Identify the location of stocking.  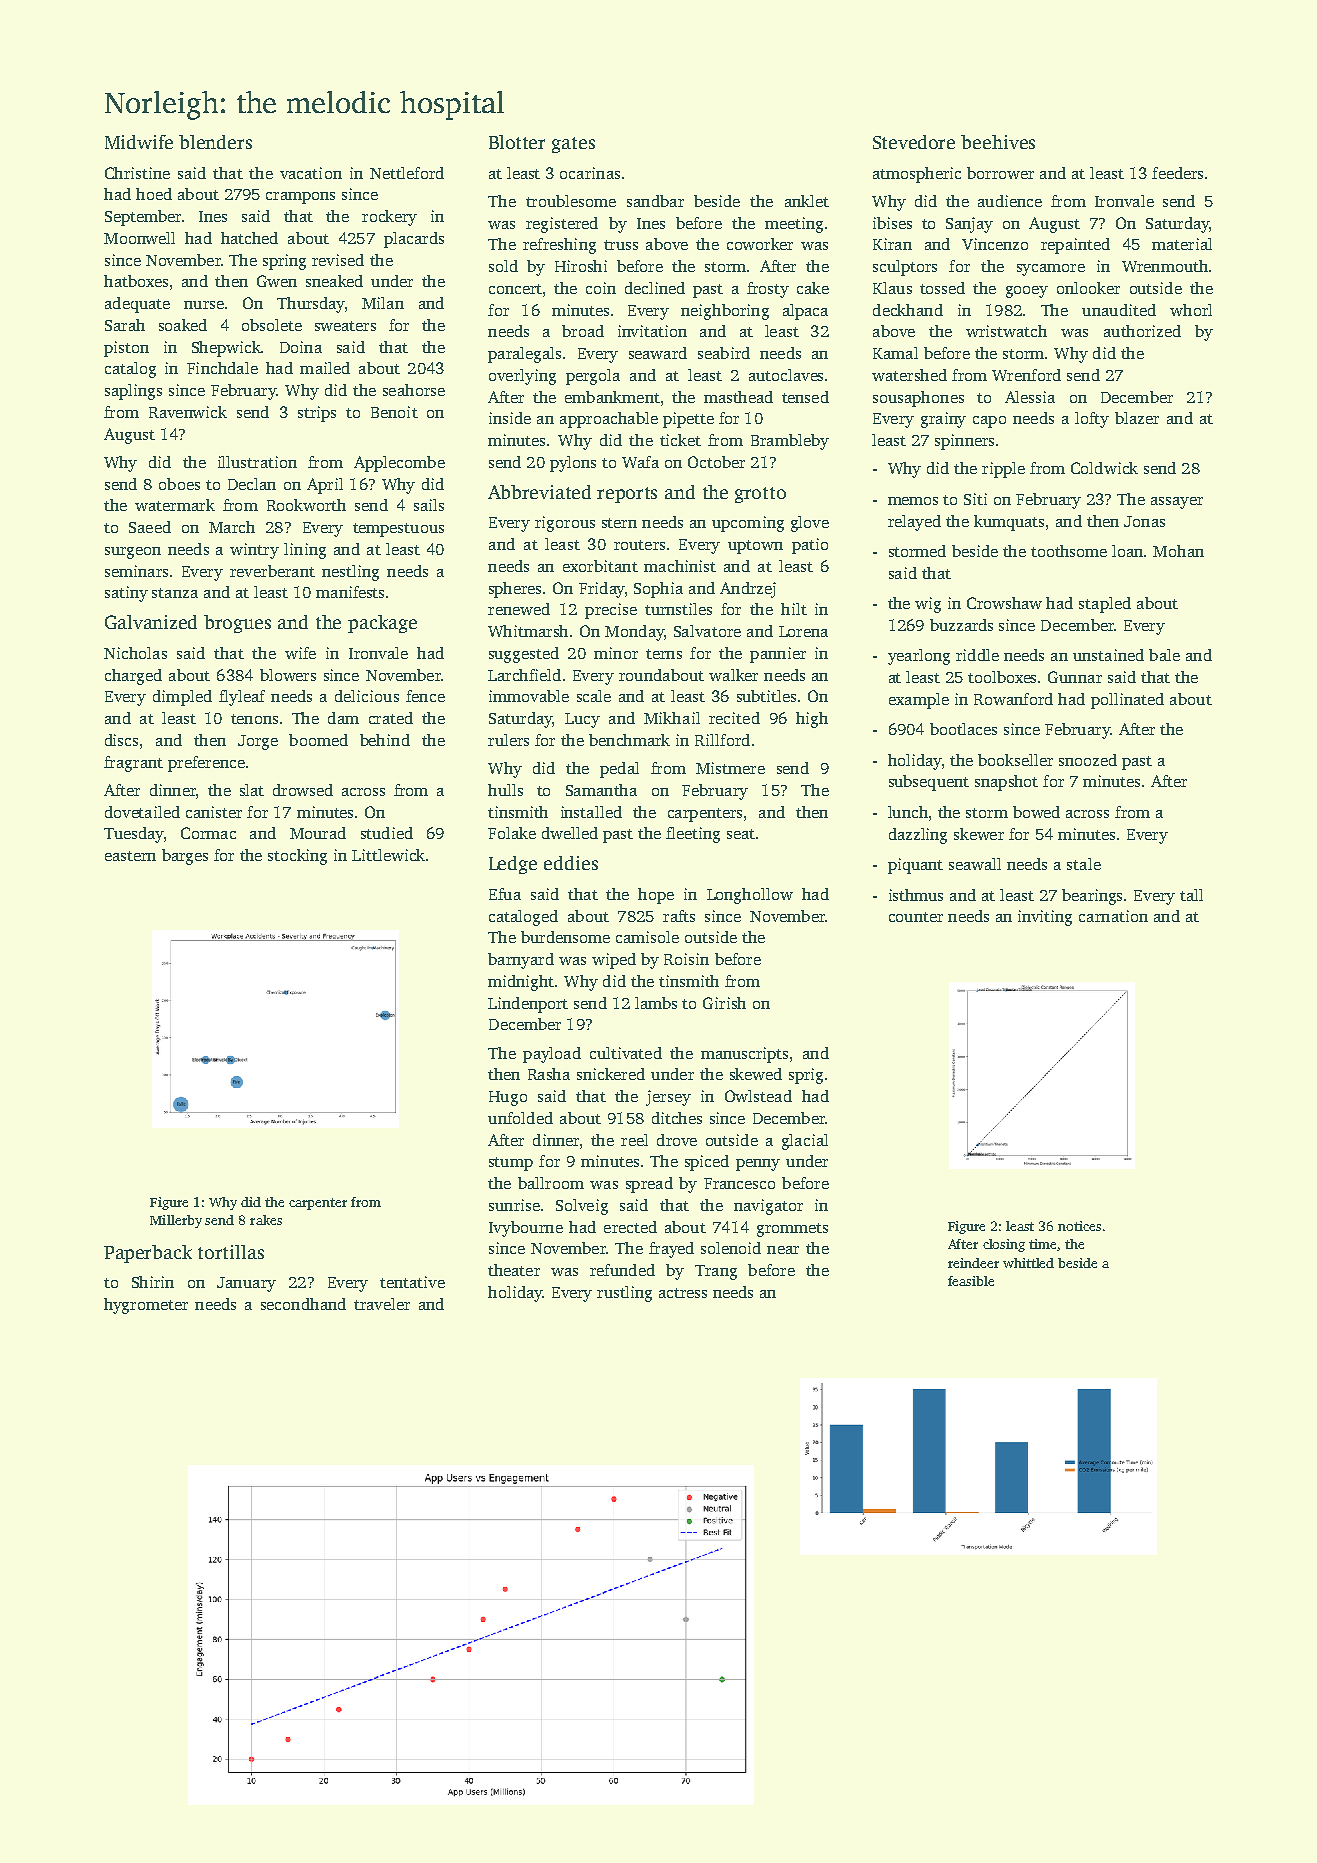
(297, 857).
